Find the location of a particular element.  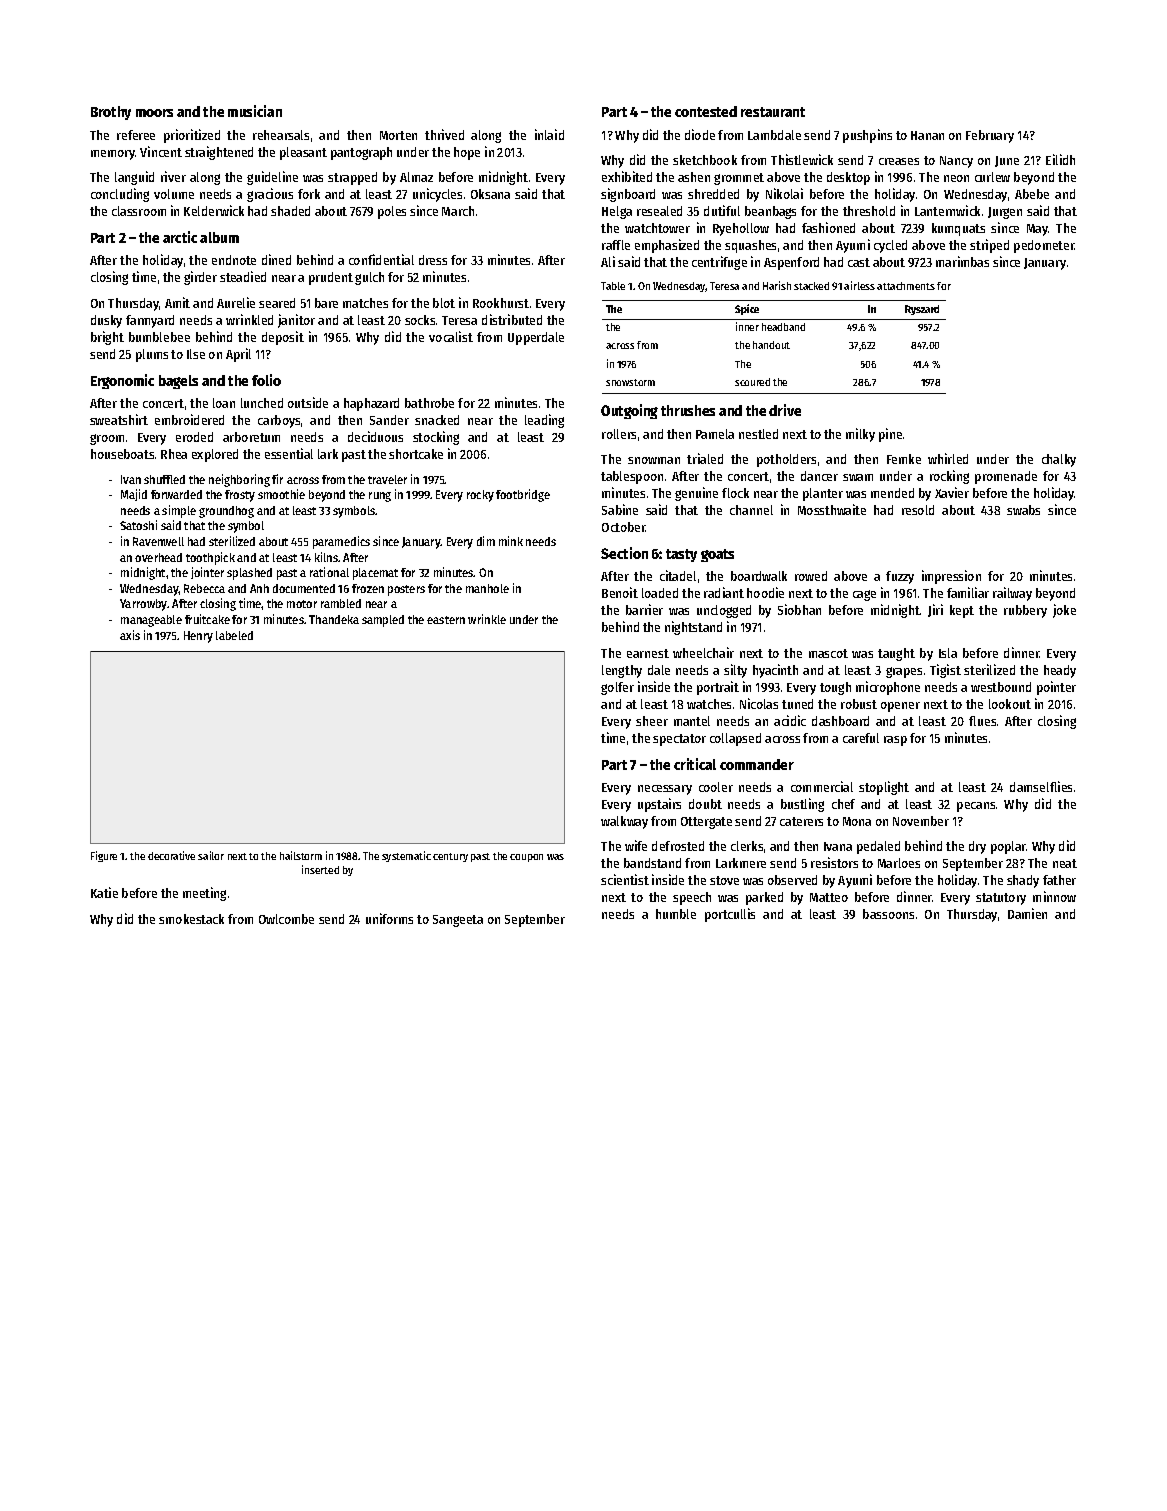

Owlcombe is located at coordinates (286, 919).
